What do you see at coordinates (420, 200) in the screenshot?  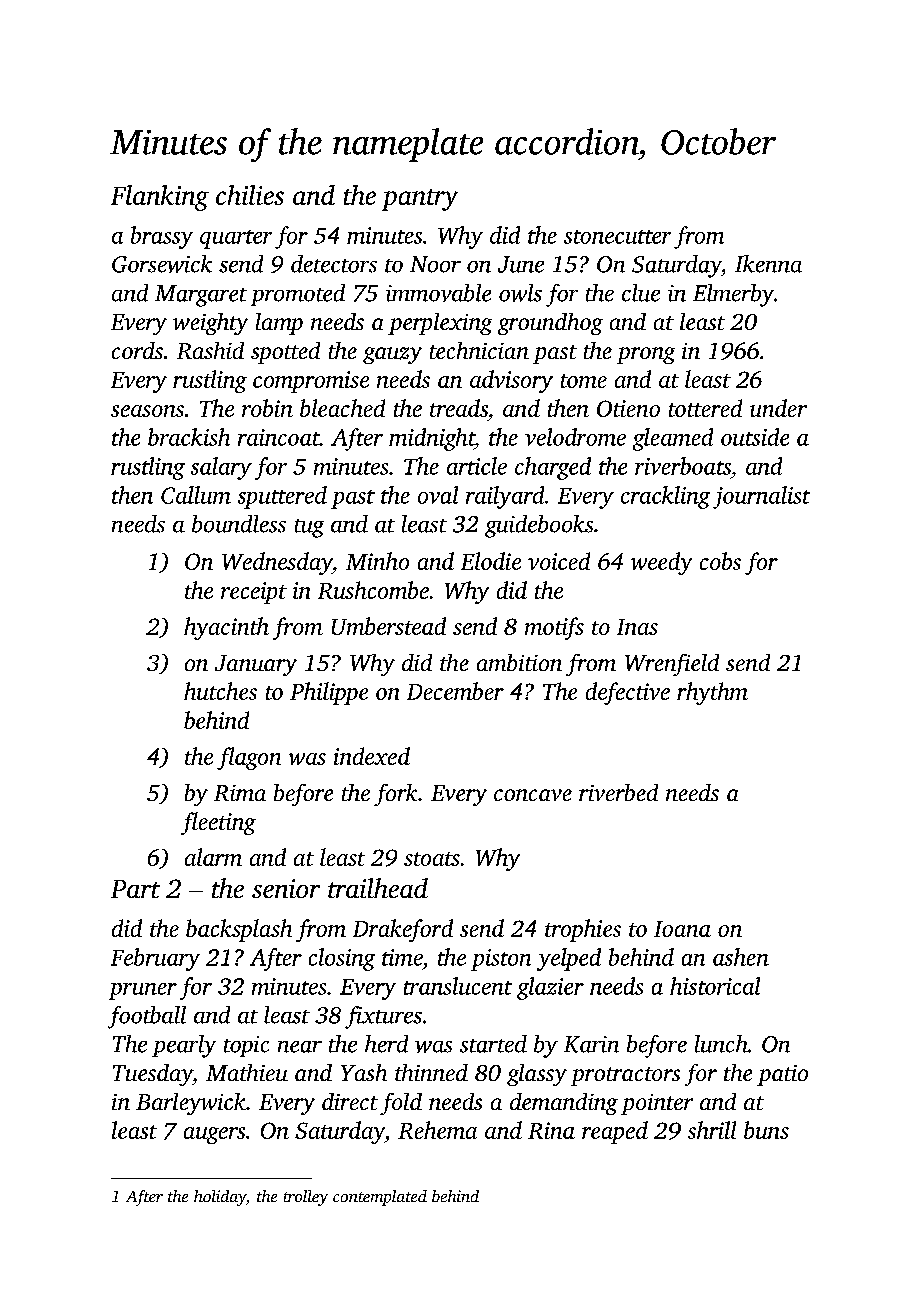 I see `pantry` at bounding box center [420, 200].
